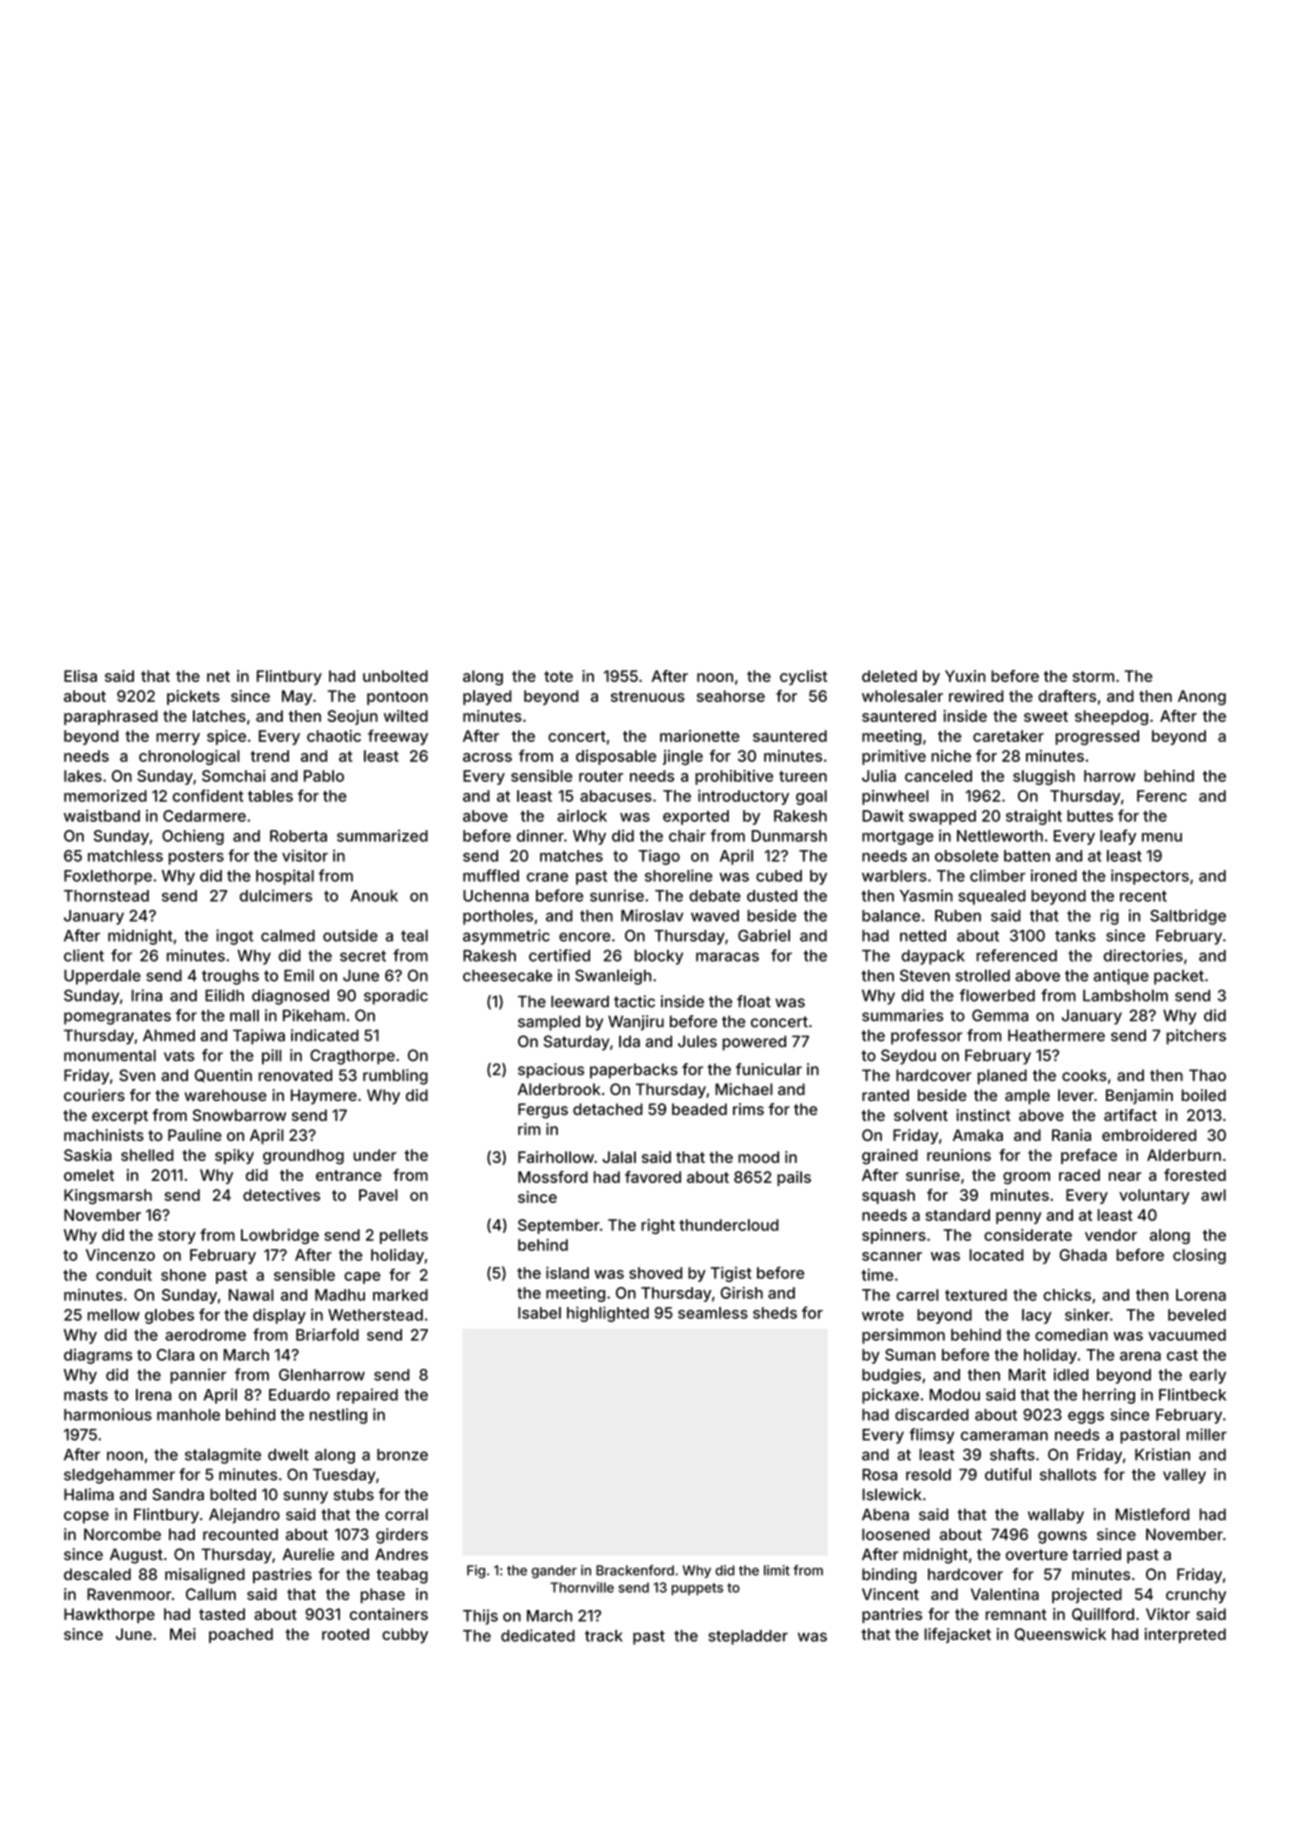 The image size is (1290, 1825). I want to click on shone, so click(183, 1275).
